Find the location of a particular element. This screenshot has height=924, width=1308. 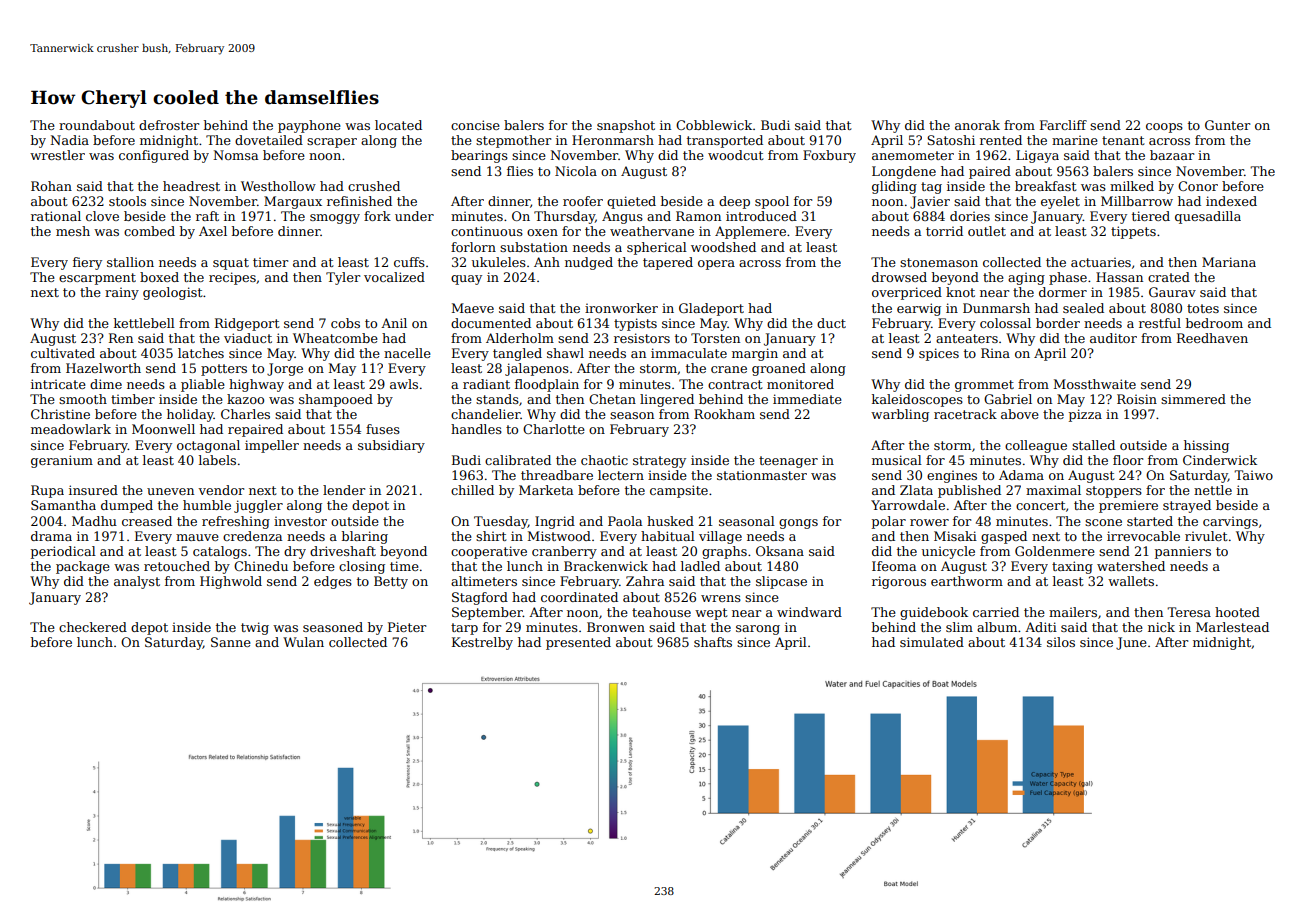

indexed is located at coordinates (1231, 201).
